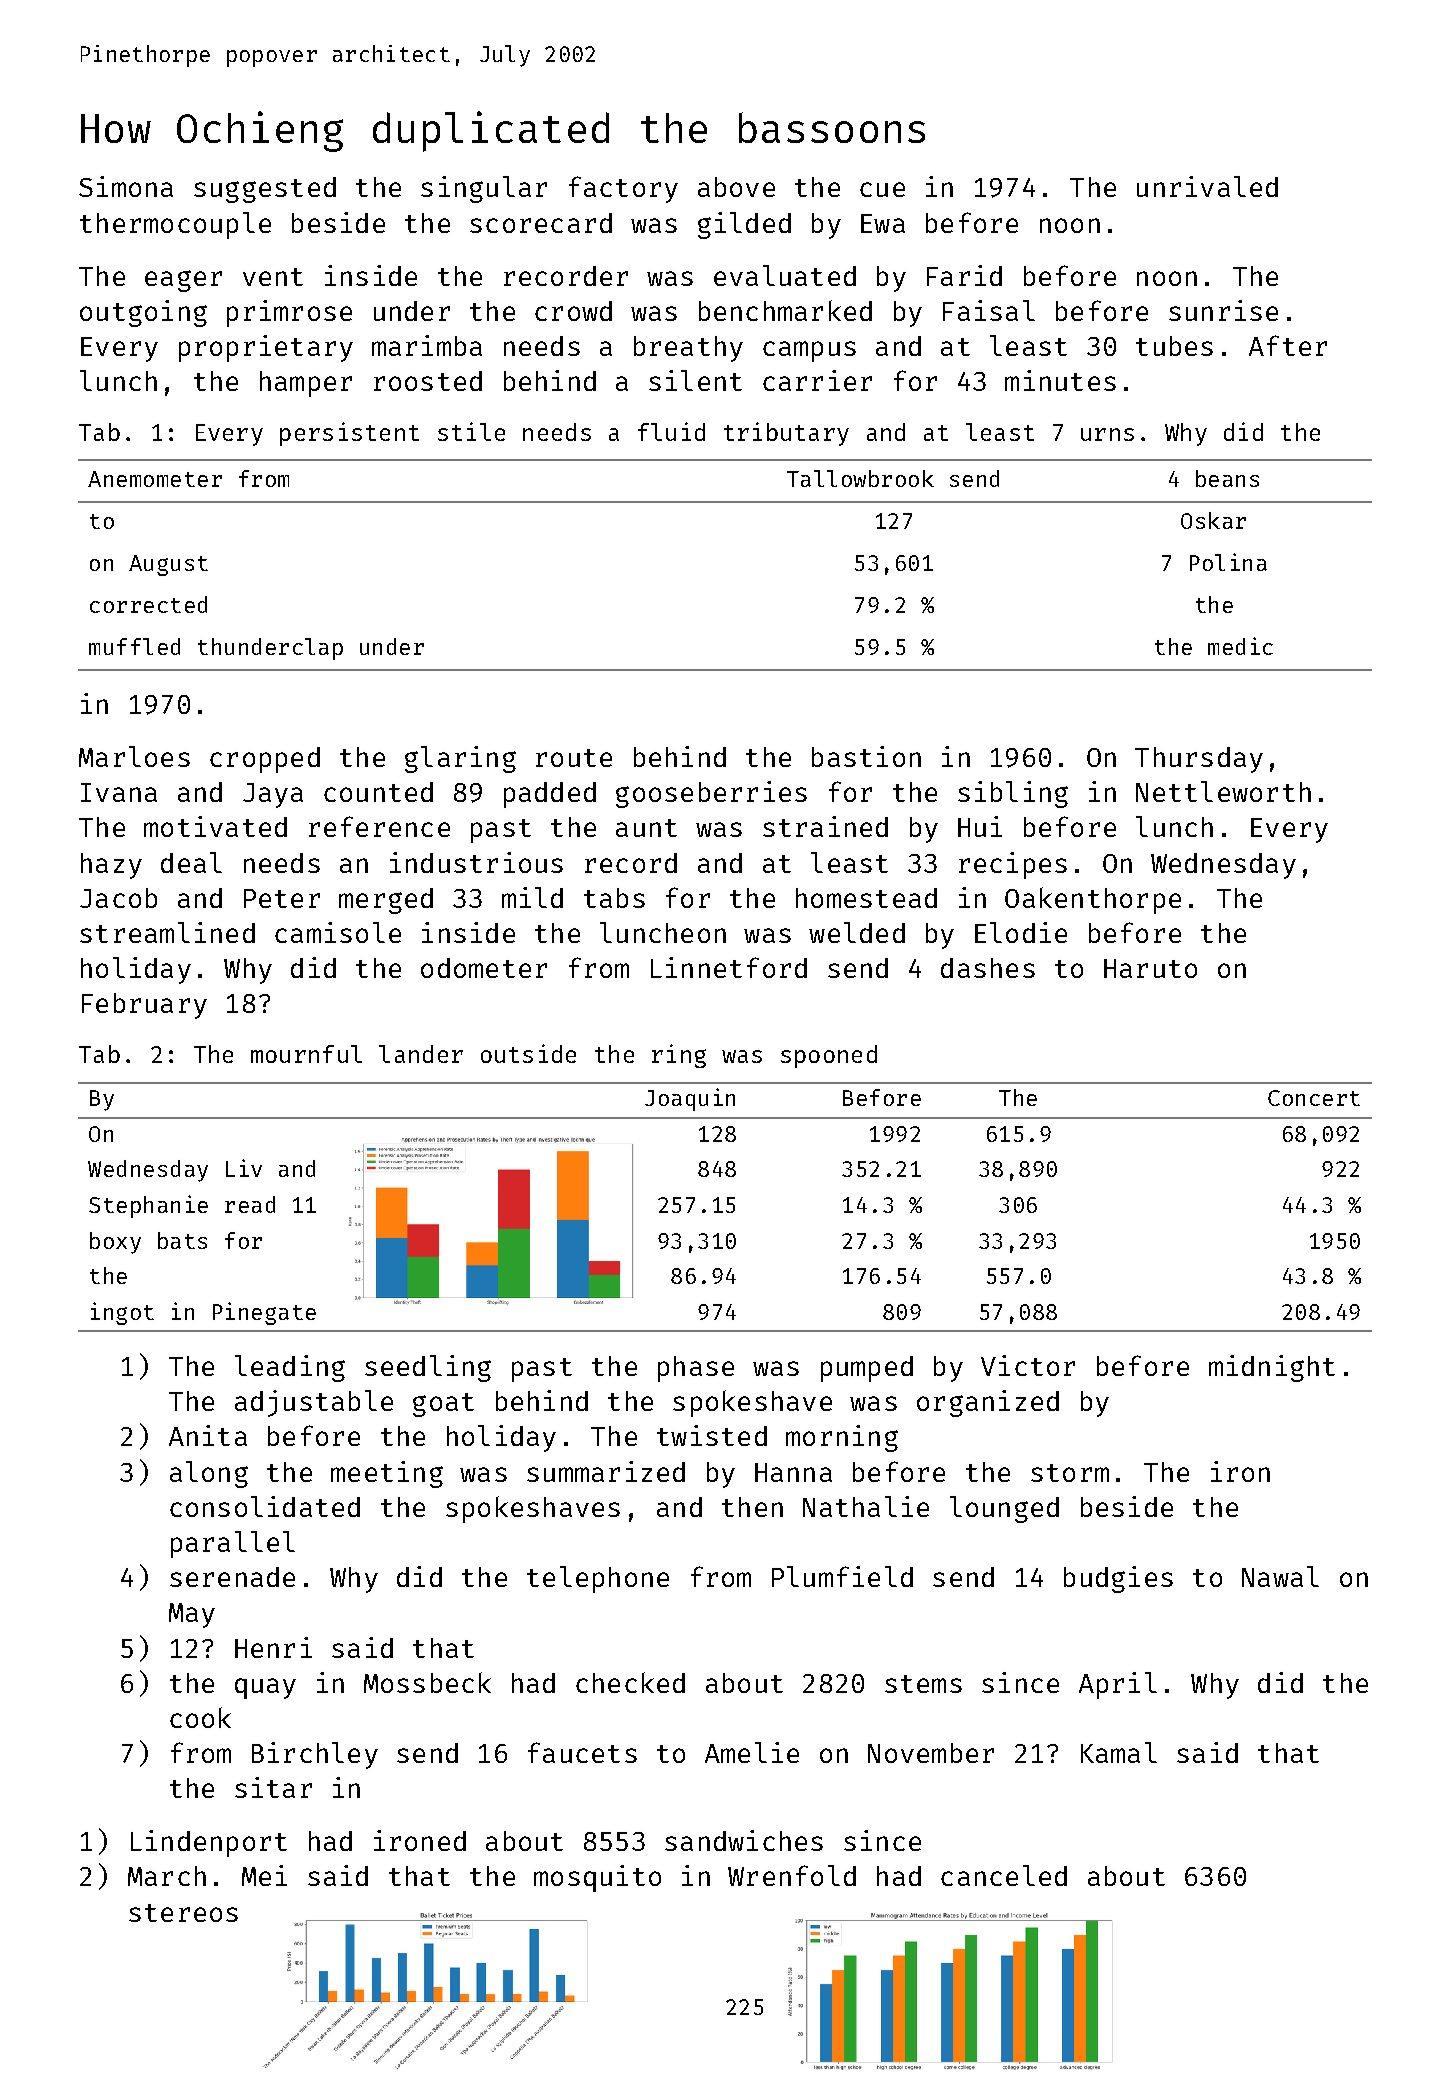 This screenshot has width=1450, height=2100. What do you see at coordinates (155, 479) in the screenshot?
I see `Anemometer` at bounding box center [155, 479].
